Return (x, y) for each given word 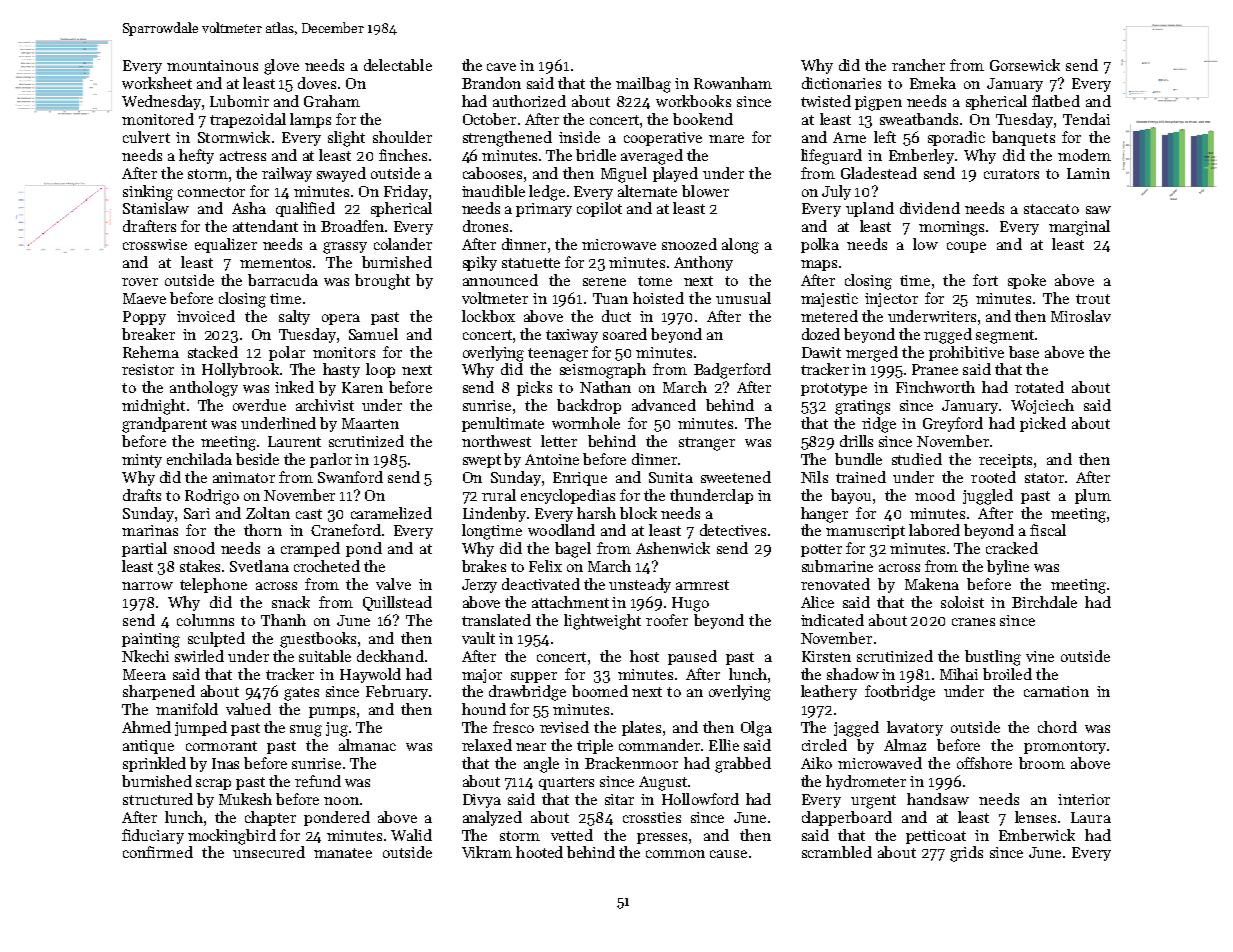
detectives (733, 530)
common (675, 854)
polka (820, 245)
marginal (1079, 228)
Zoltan (268, 513)
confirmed (158, 852)
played (675, 174)
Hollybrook (240, 370)
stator (1044, 478)
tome (655, 281)
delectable (398, 65)
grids (966, 854)
